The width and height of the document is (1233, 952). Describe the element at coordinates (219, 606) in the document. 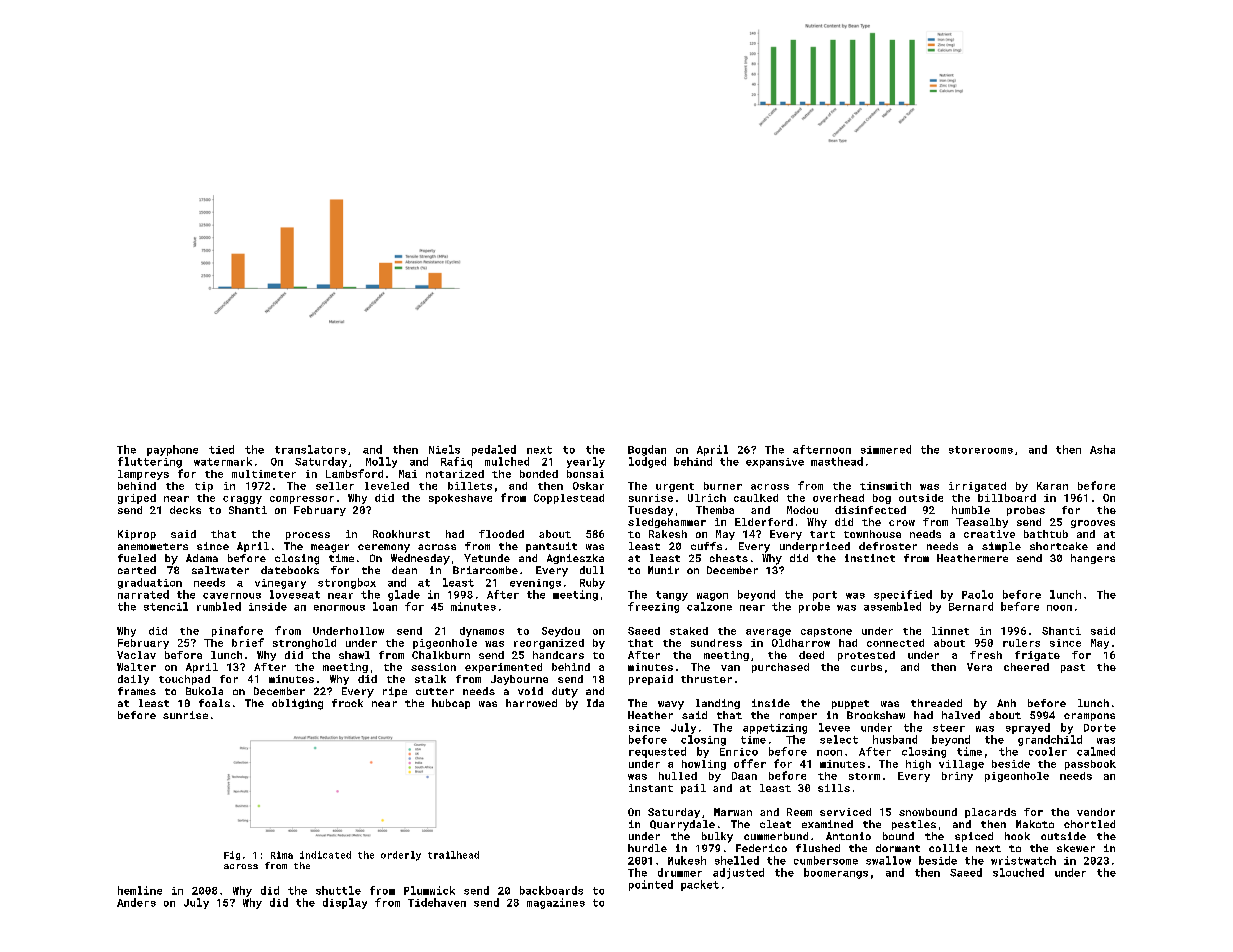

I see `rumbled` at that location.
